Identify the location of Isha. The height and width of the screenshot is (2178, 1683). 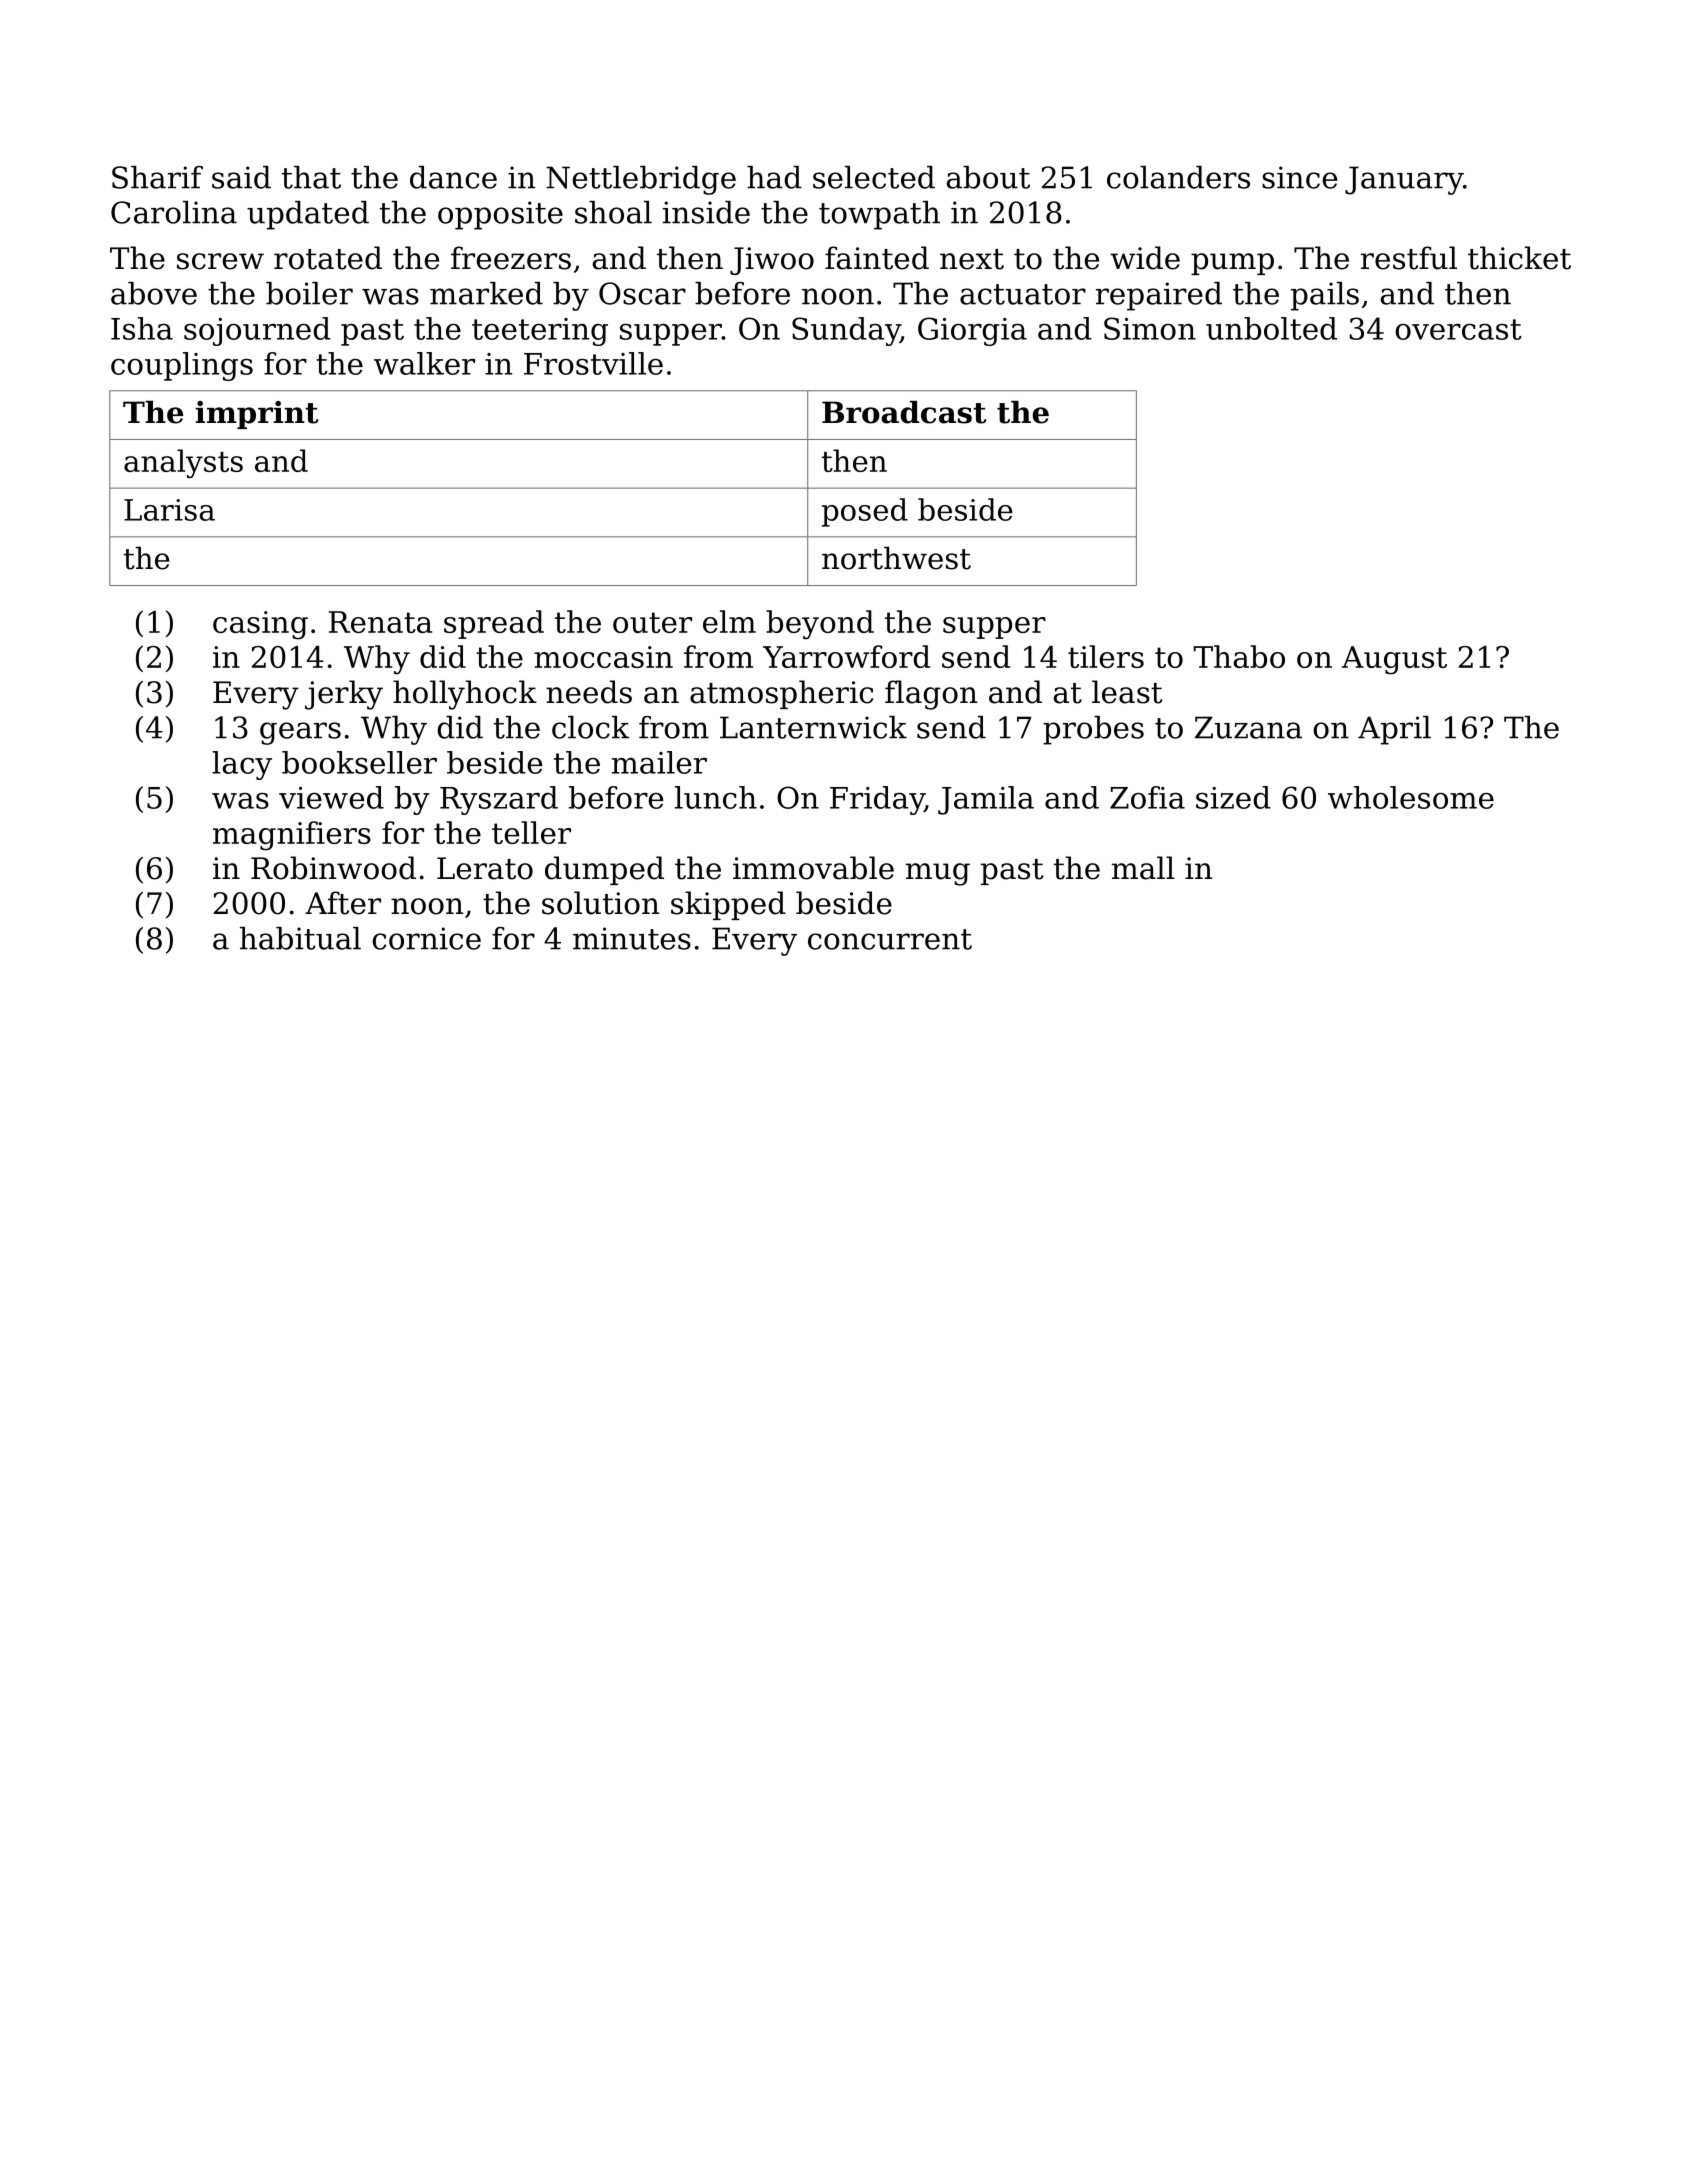
(142, 328).
